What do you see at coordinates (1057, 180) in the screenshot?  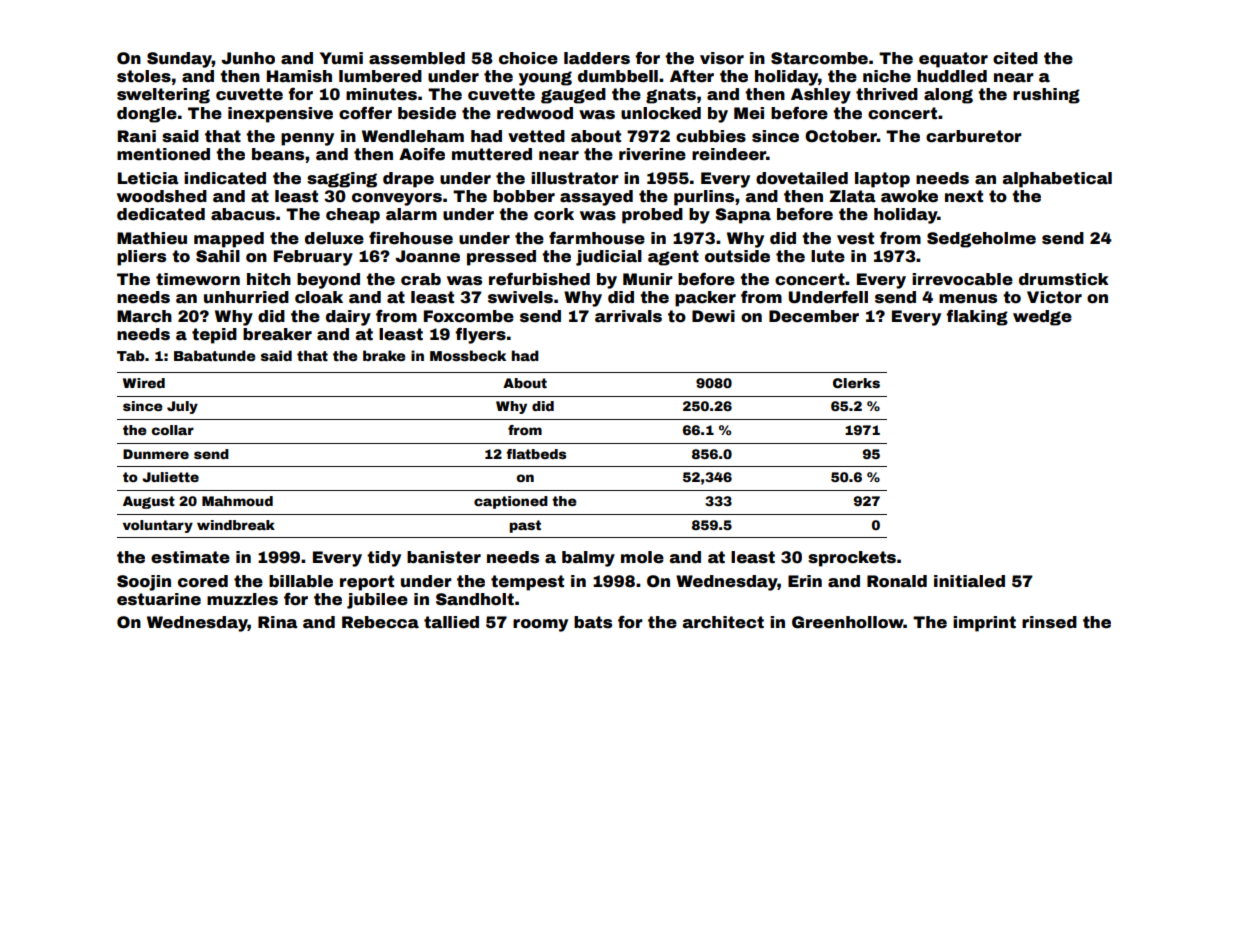 I see `alphabetical` at bounding box center [1057, 180].
